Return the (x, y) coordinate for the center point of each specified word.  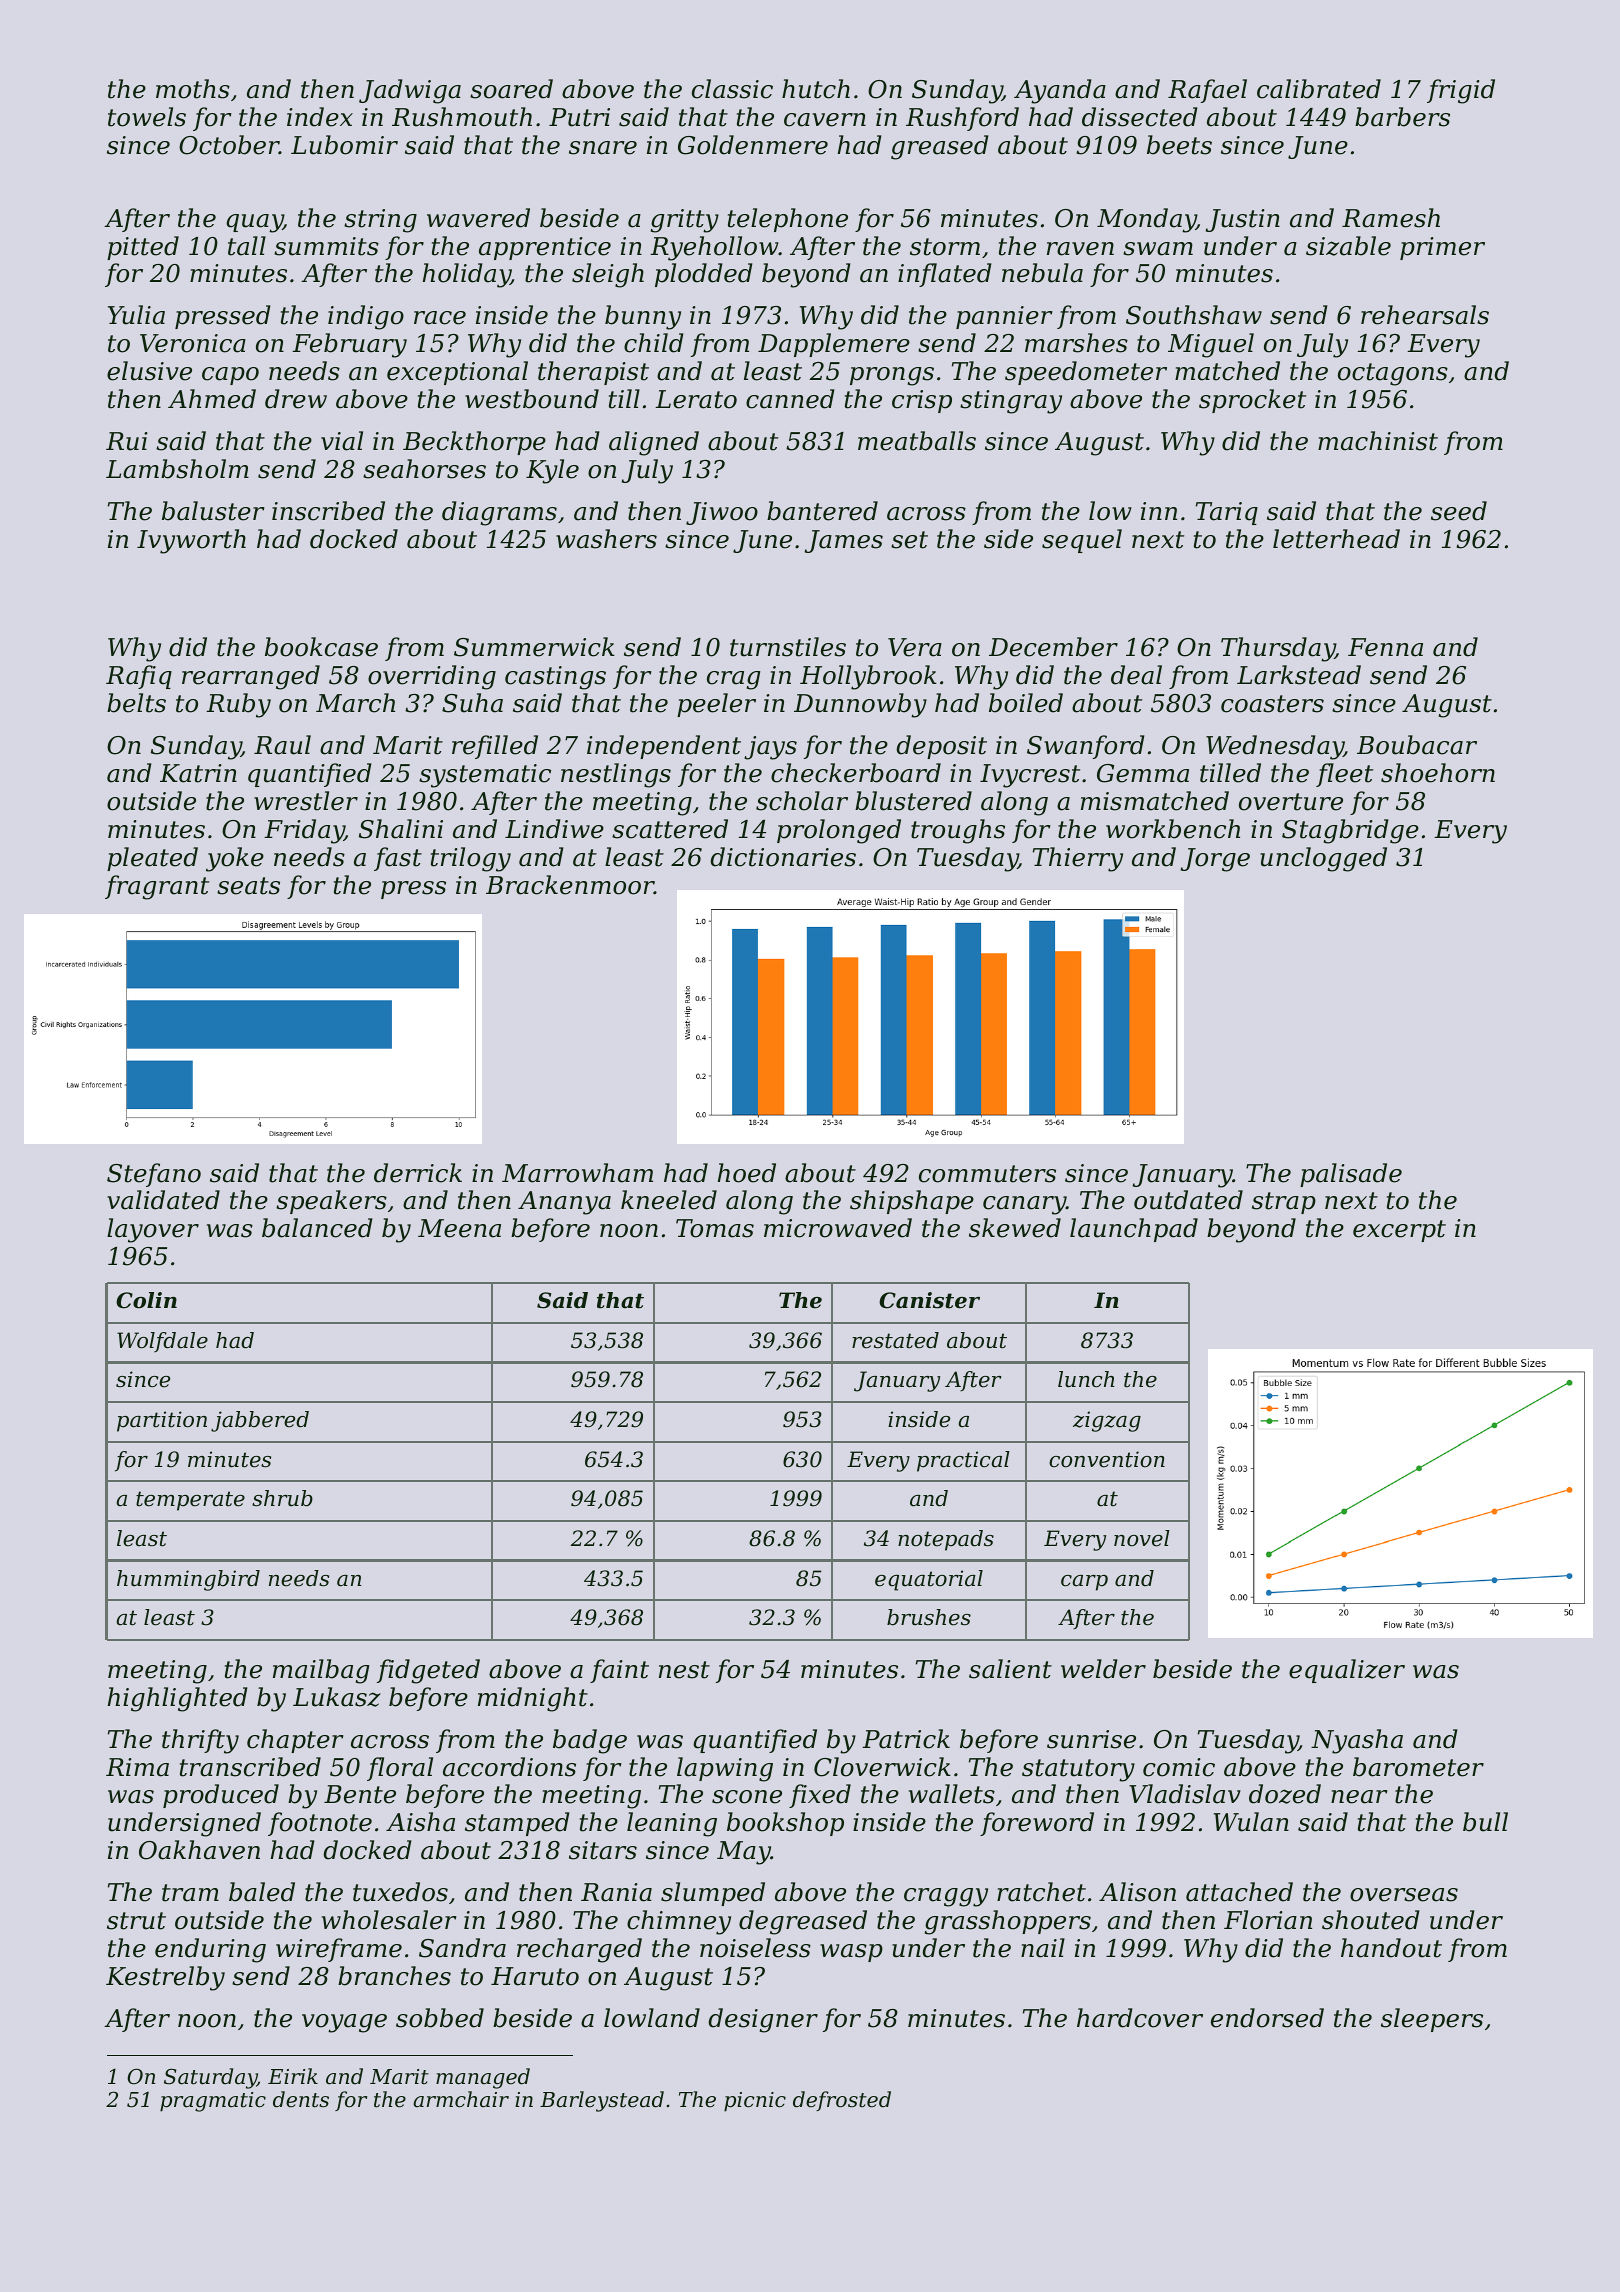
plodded (703, 275)
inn (1159, 511)
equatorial (929, 1580)
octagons (1393, 374)
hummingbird (188, 1580)
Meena (459, 1228)
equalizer (1347, 1671)
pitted (143, 248)
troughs (958, 831)
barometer (1418, 1767)
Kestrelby (165, 1978)
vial (342, 441)
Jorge (1215, 860)
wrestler (306, 801)
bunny (643, 317)
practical (963, 1461)
